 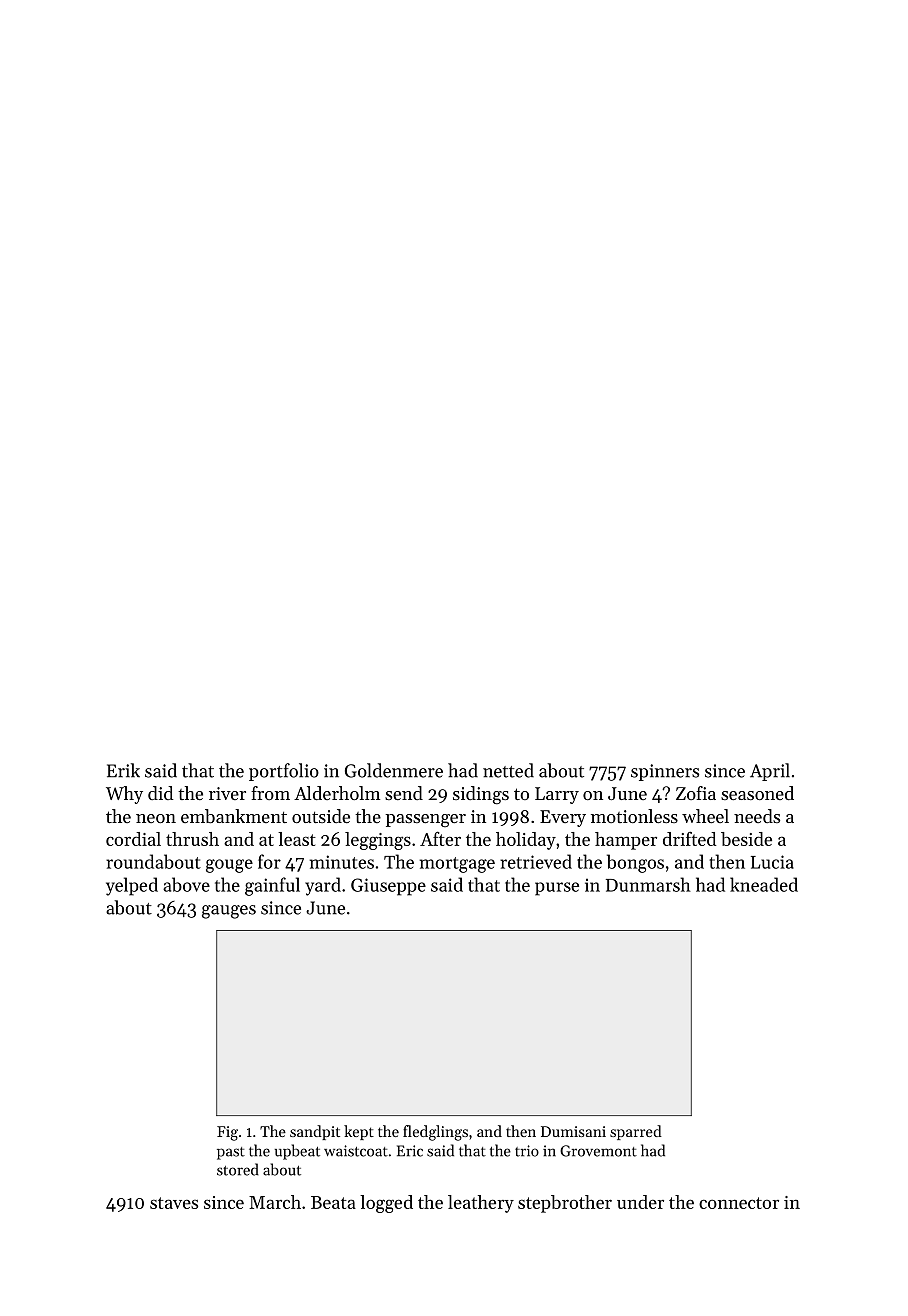 What do you see at coordinates (394, 770) in the document?
I see `Goldenmere` at bounding box center [394, 770].
